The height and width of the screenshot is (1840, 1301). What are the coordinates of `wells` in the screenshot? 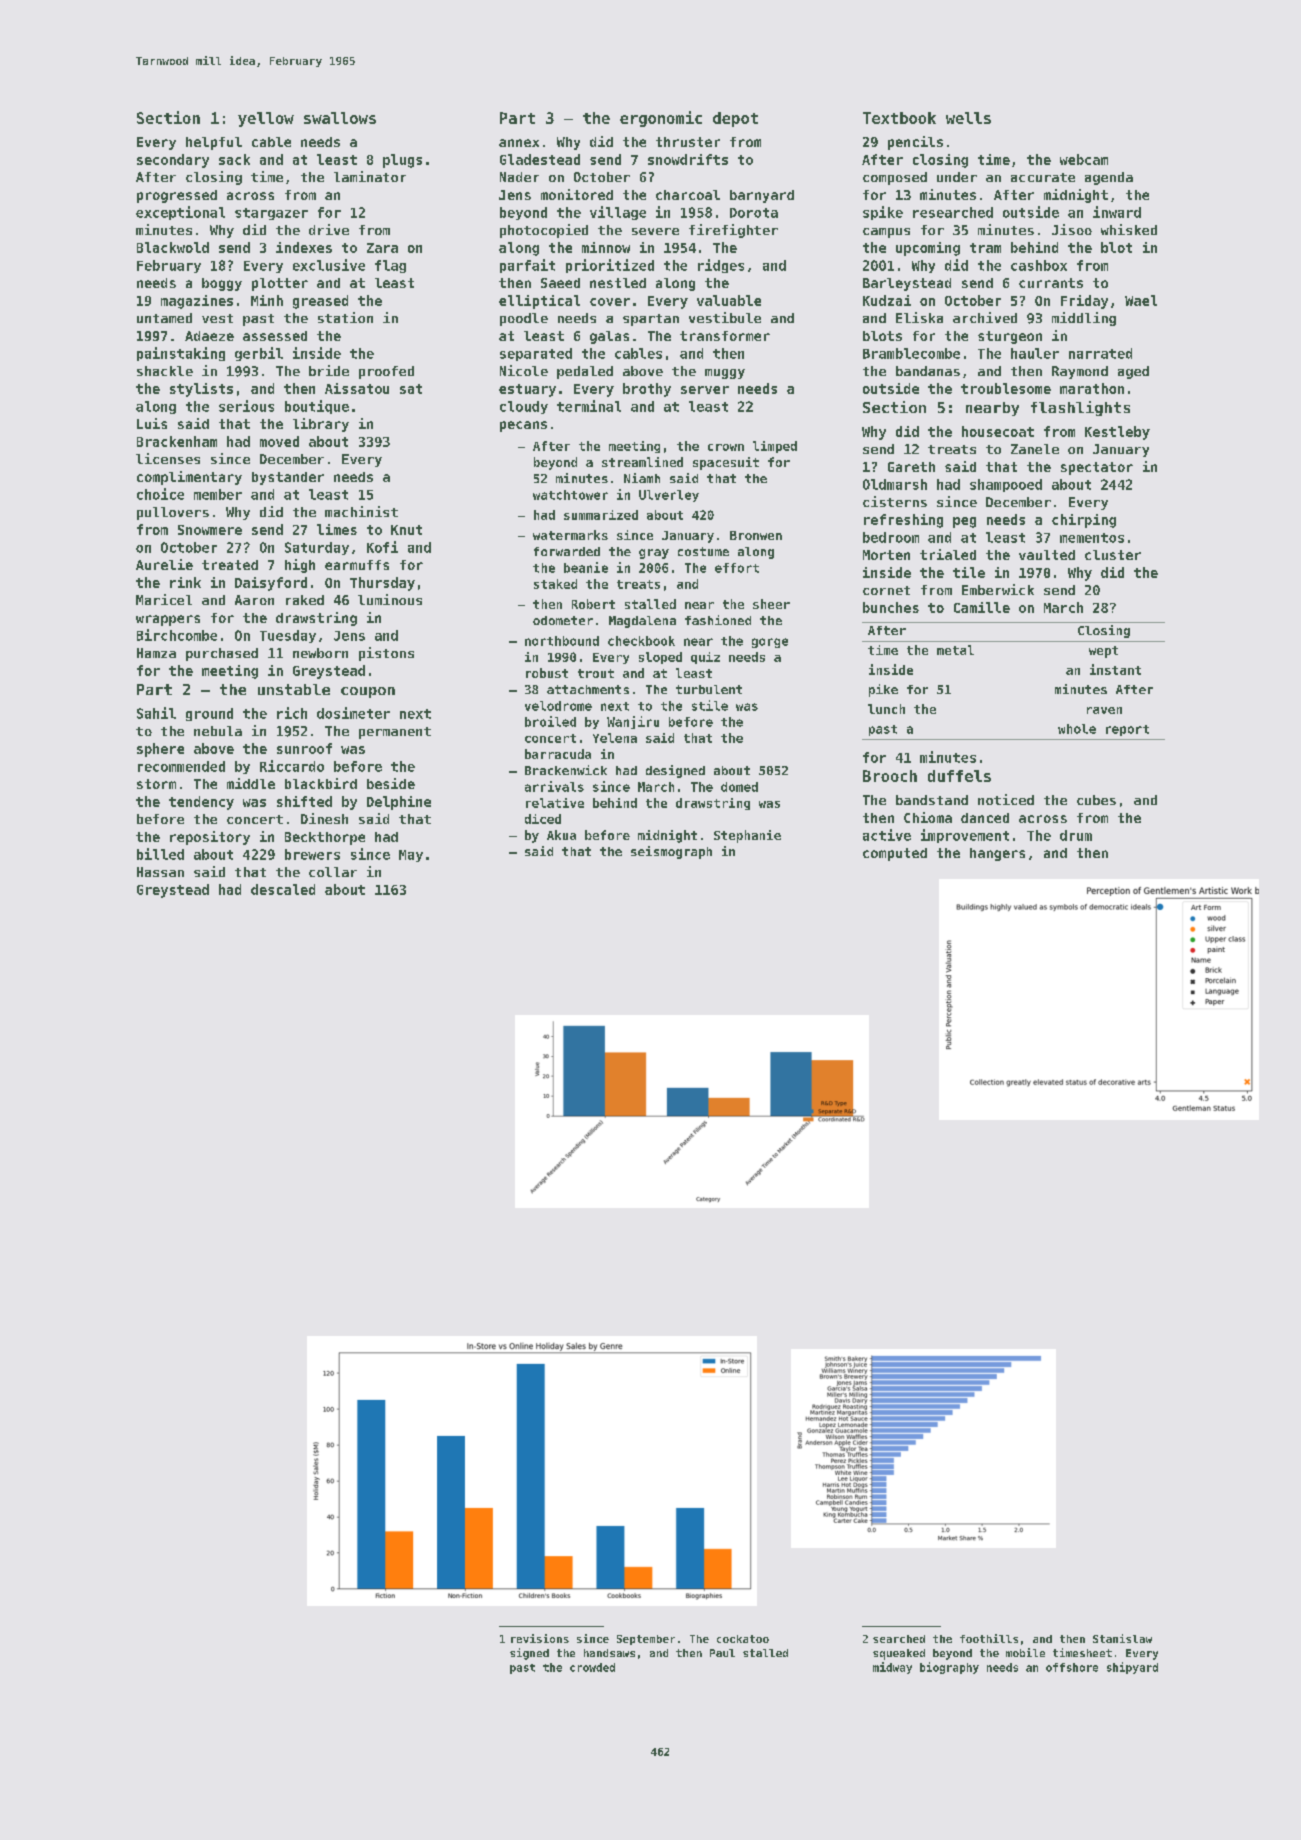 It's located at (968, 118).
